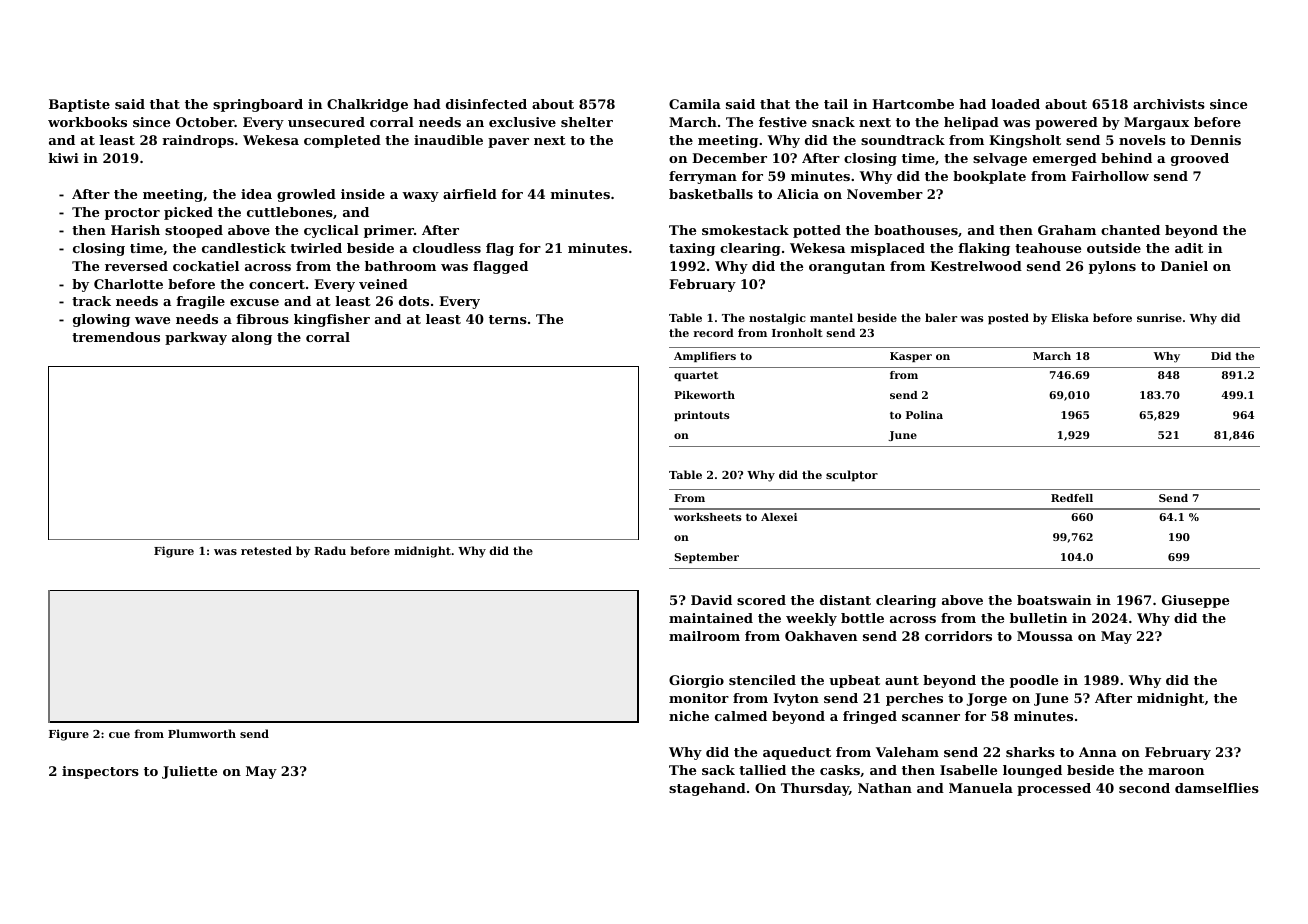 Image resolution: width=1308 pixels, height=924 pixels. I want to click on tail, so click(836, 104).
